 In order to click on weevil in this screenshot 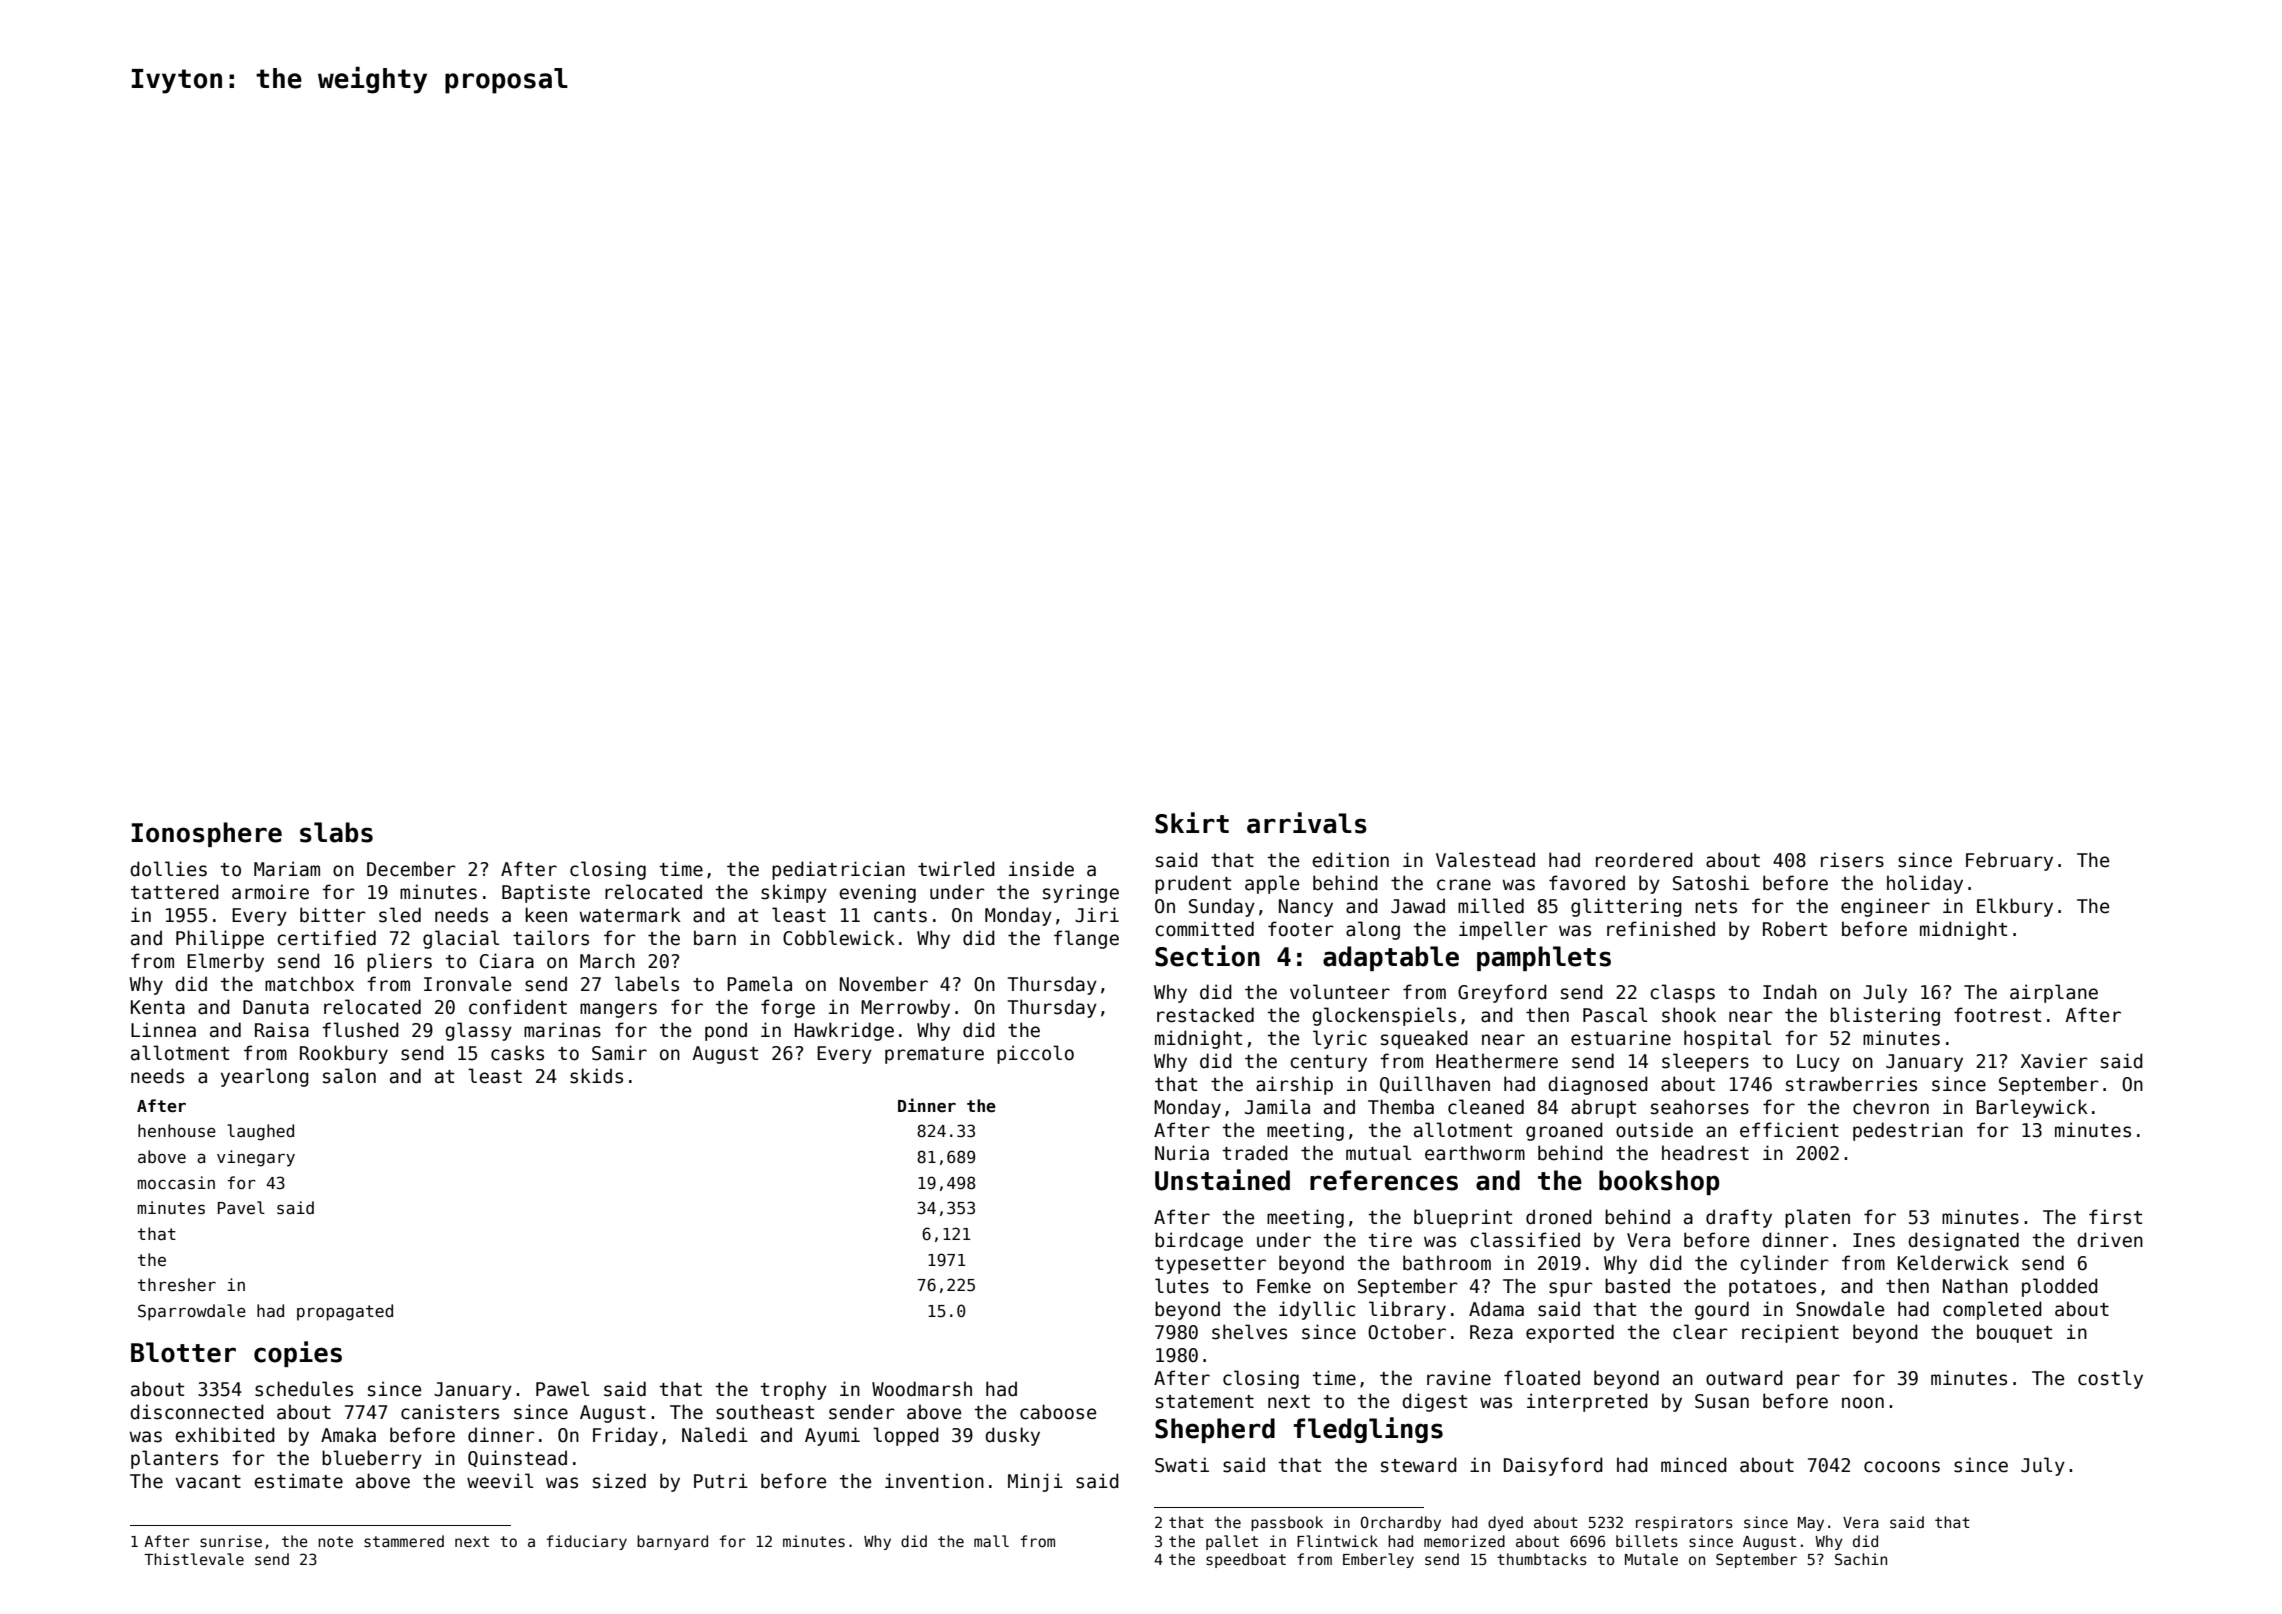, I will do `click(500, 1481)`.
